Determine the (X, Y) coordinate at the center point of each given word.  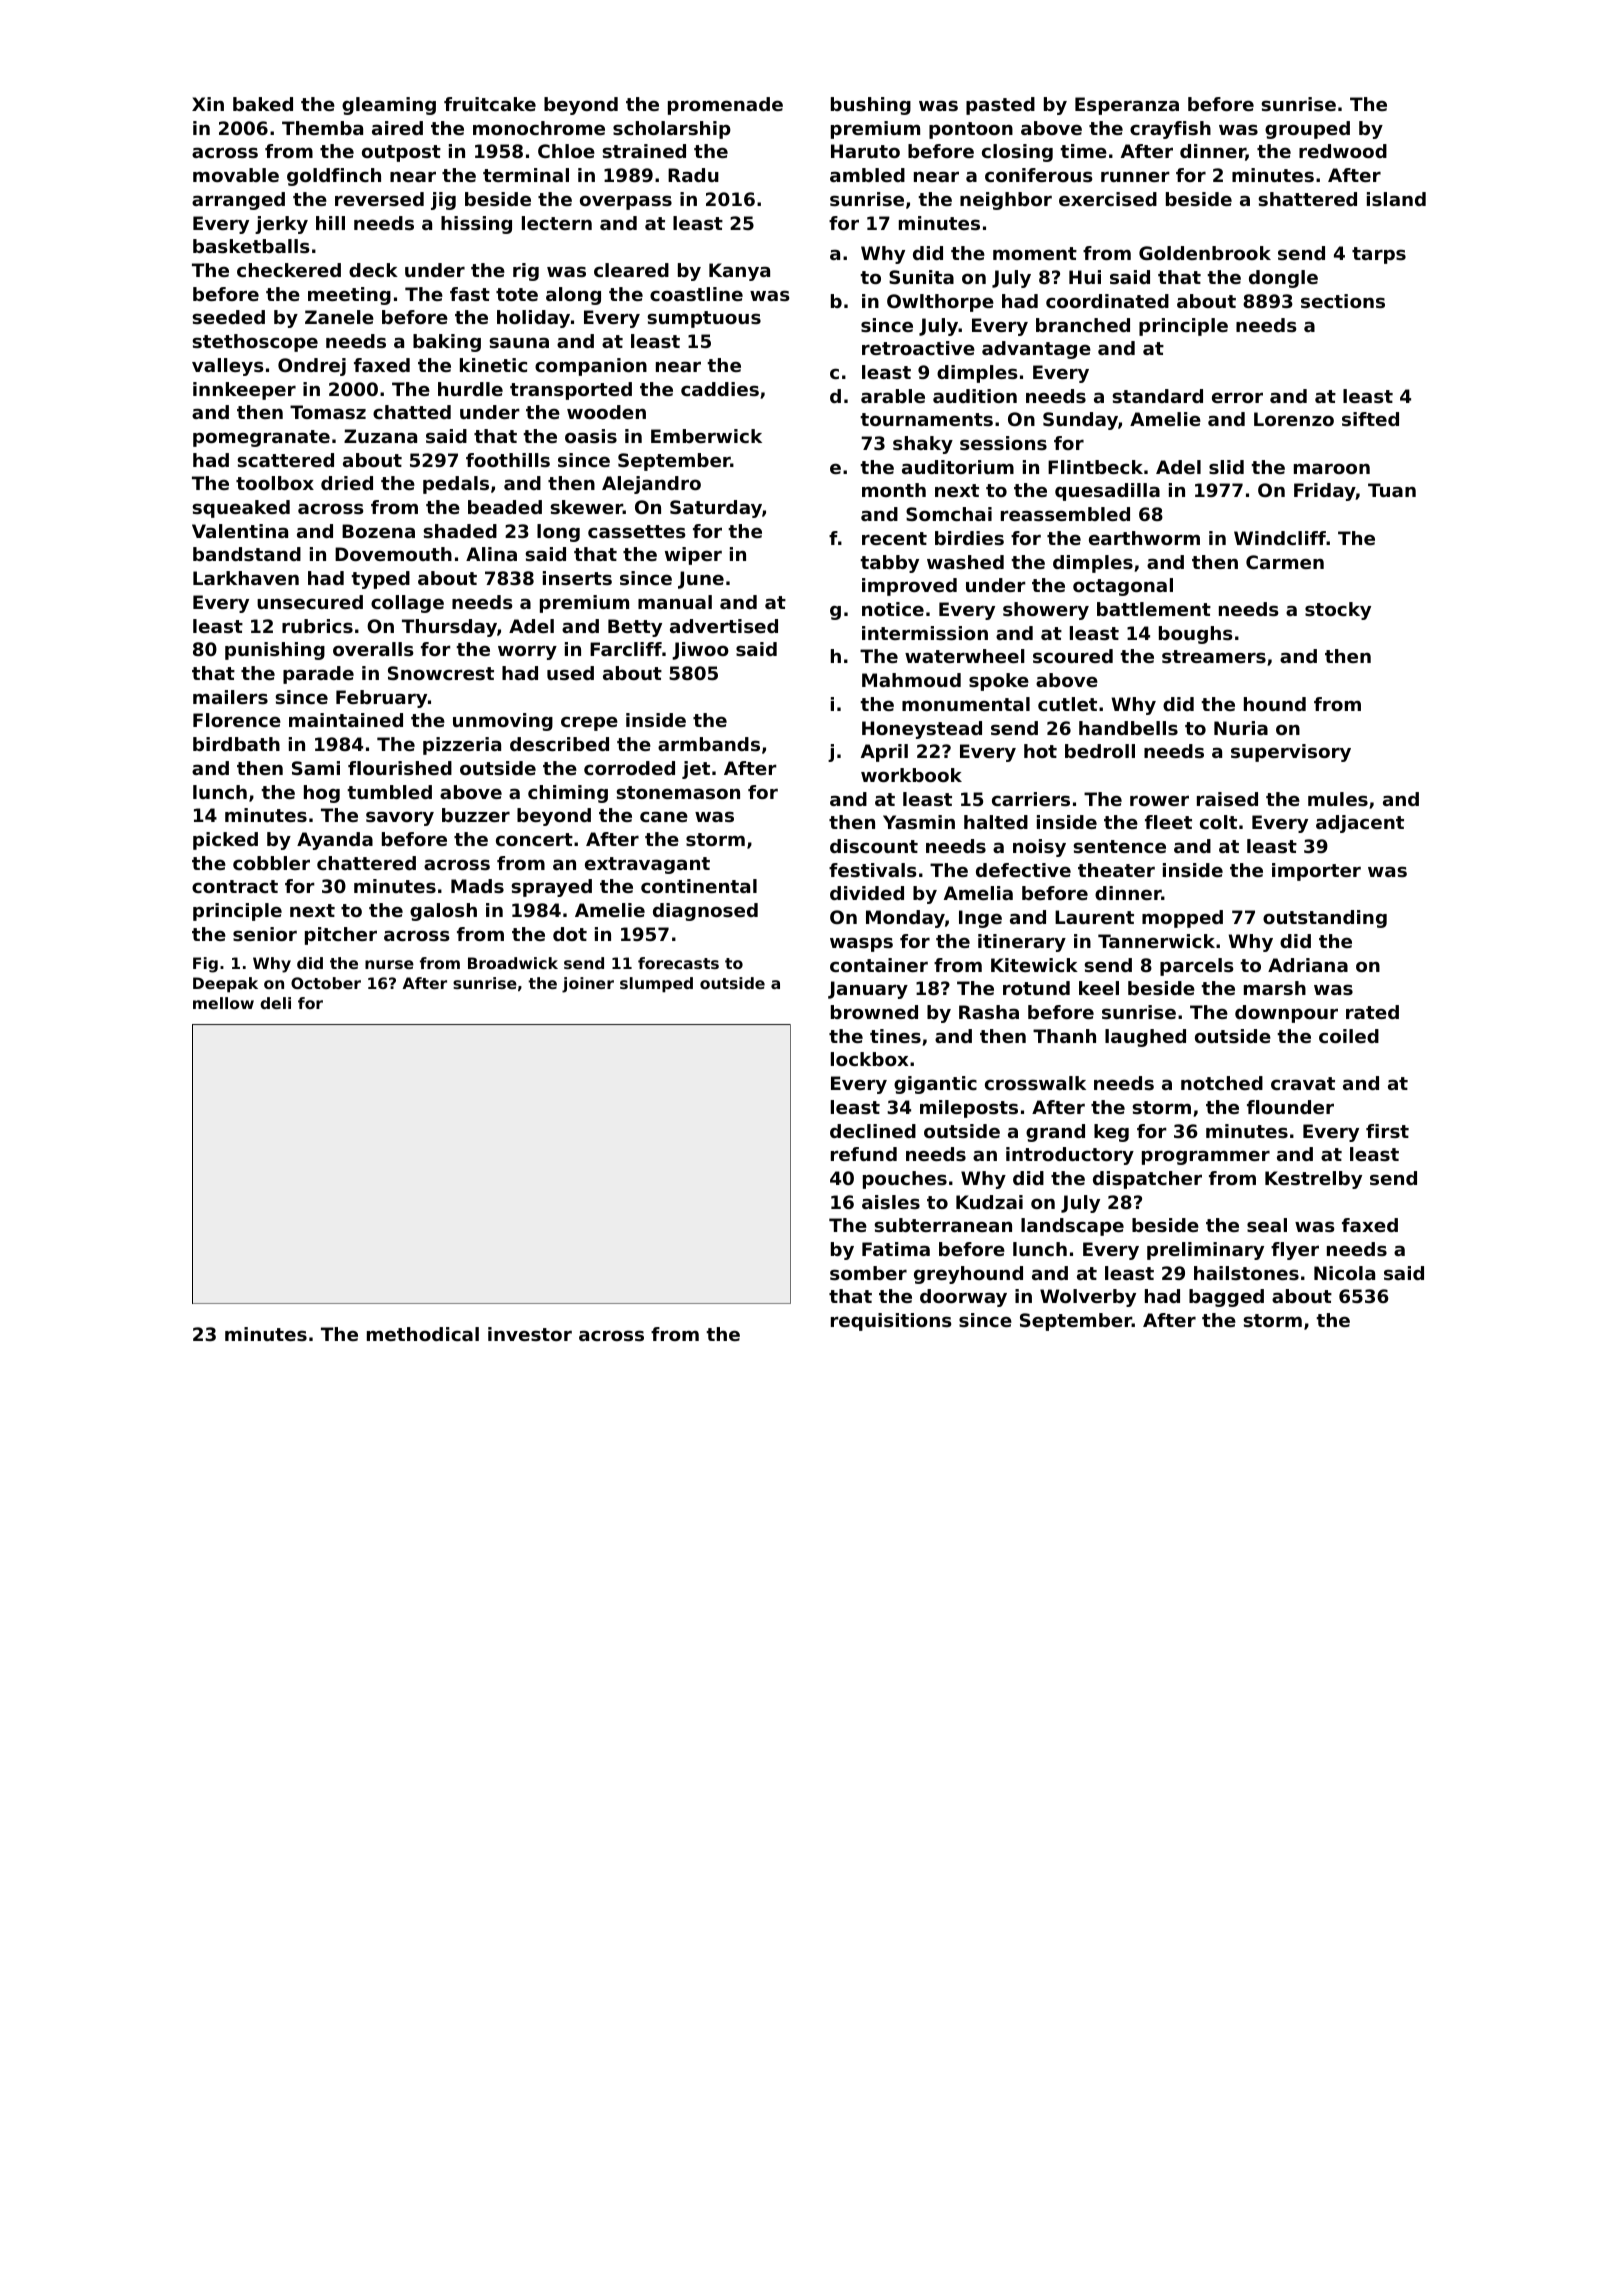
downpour (1286, 1014)
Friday (1325, 492)
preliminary (1205, 1251)
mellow (223, 1003)
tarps (1379, 255)
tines (895, 1036)
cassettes (637, 531)
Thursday (449, 628)
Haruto (865, 151)
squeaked (241, 509)
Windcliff (1280, 538)
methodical (423, 1334)
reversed (379, 199)
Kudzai (989, 1202)
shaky (923, 445)
